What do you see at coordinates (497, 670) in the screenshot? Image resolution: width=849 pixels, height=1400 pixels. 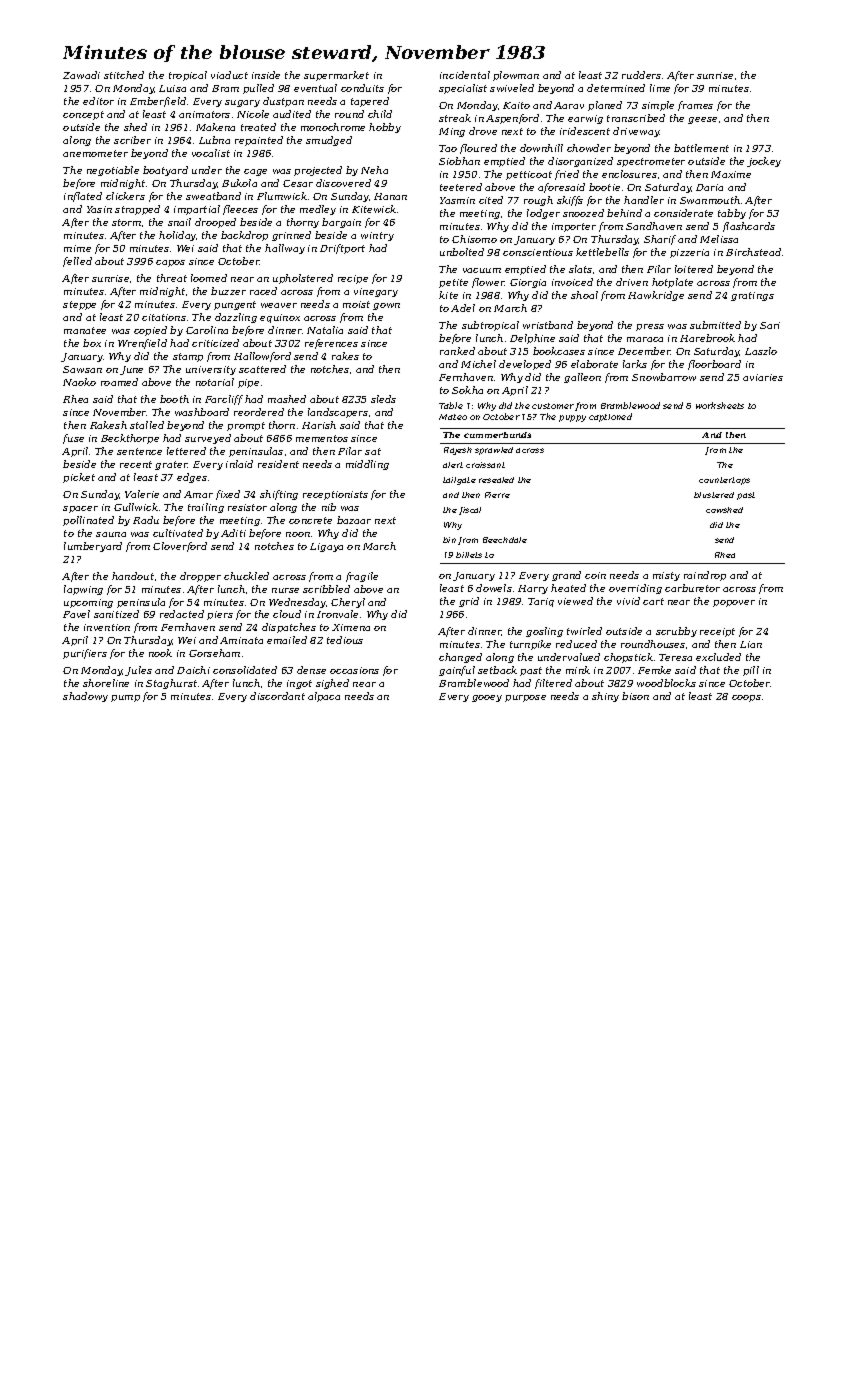 I see `setback` at bounding box center [497, 670].
